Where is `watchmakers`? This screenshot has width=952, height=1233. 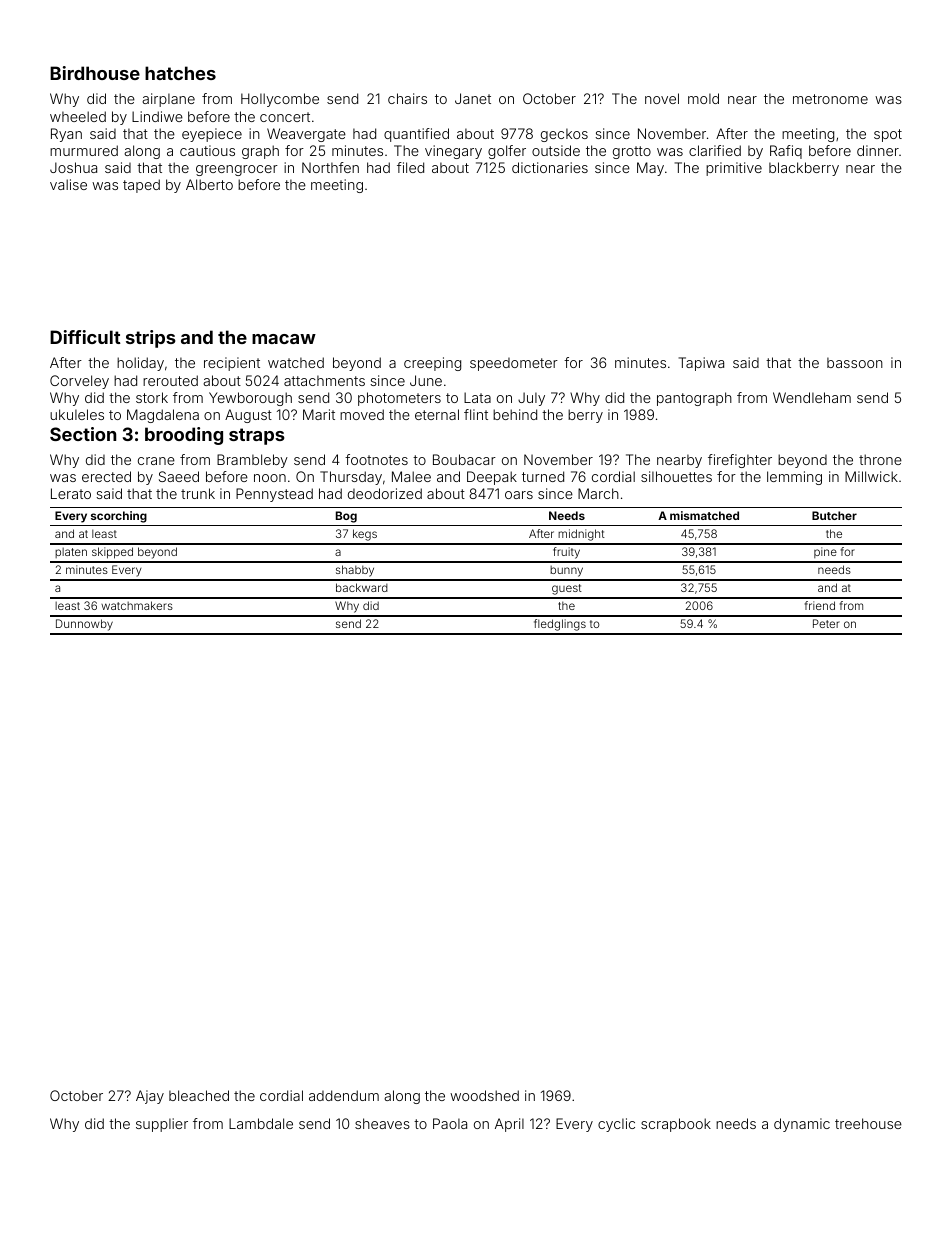
watchmakers is located at coordinates (137, 605).
